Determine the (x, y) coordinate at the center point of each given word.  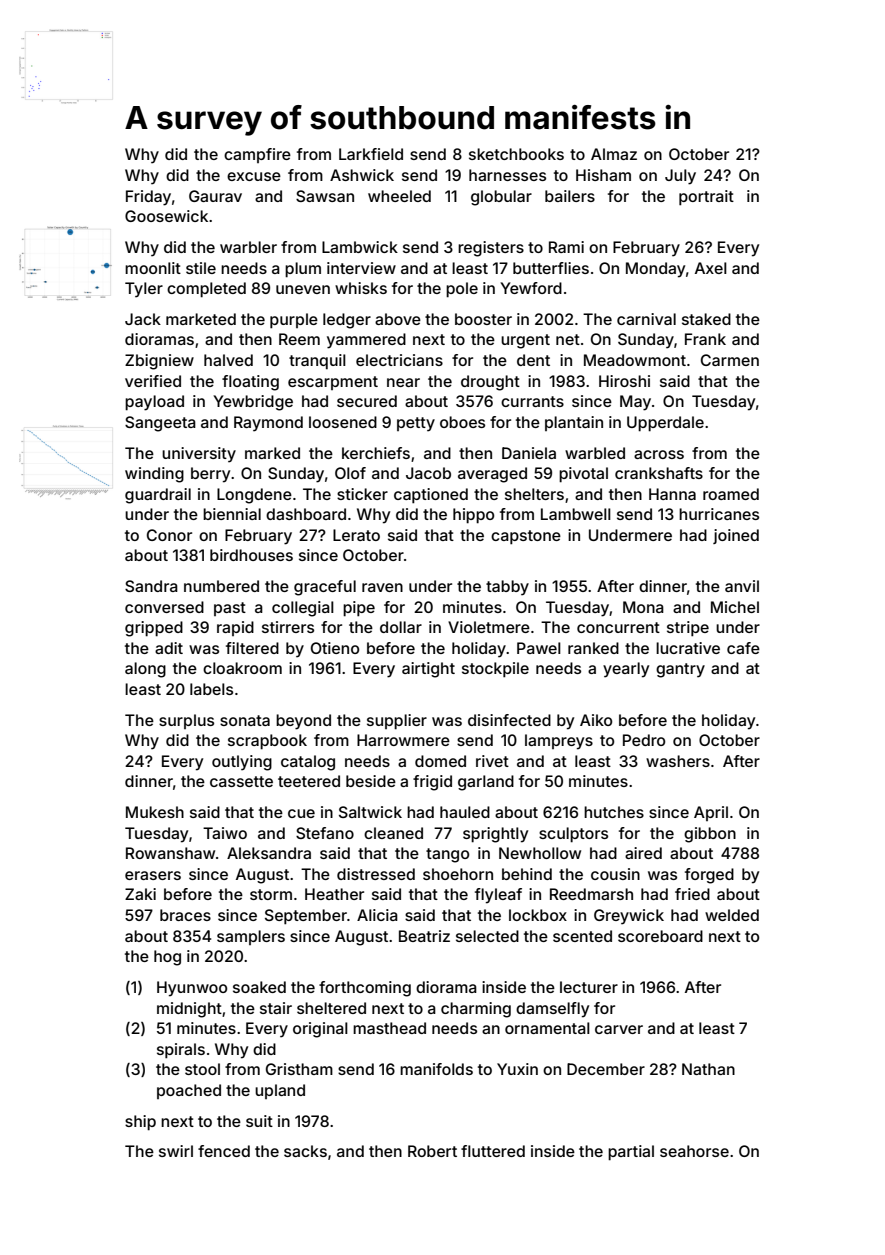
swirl (176, 1151)
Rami (566, 247)
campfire (257, 155)
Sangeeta (160, 424)
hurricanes (719, 514)
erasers (153, 875)
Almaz (614, 154)
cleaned (393, 833)
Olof (350, 473)
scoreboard (660, 936)
